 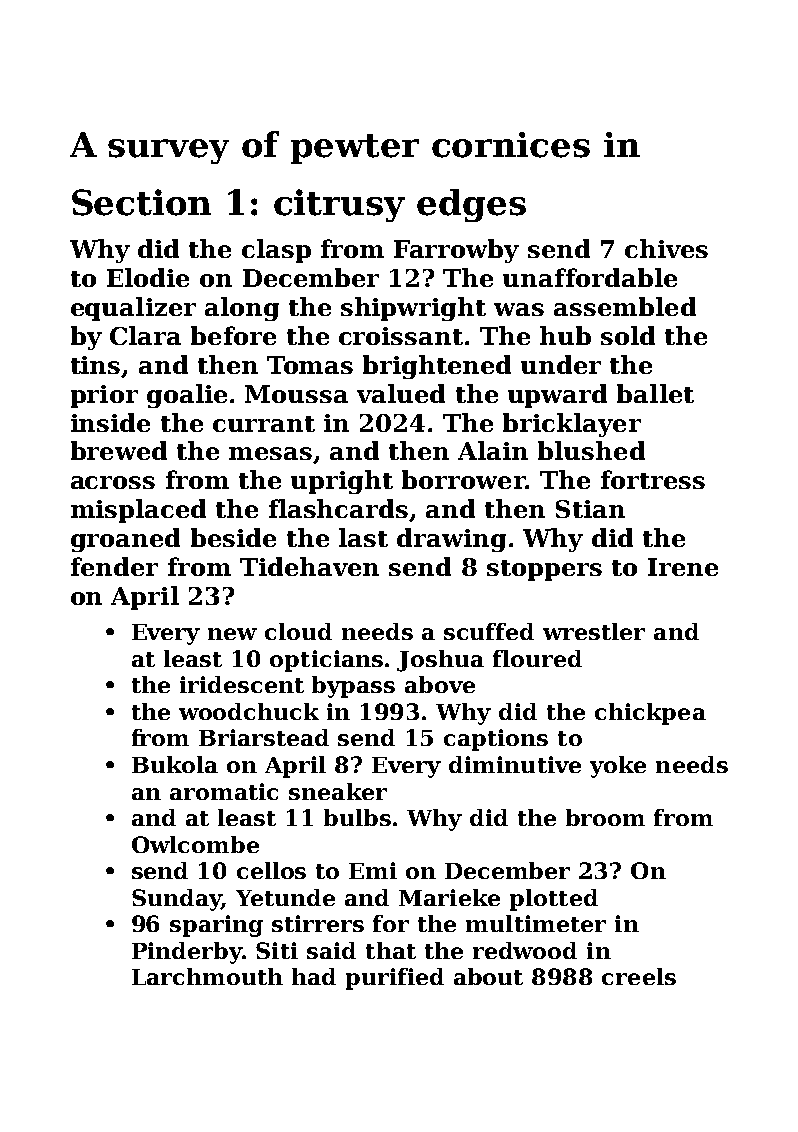 I want to click on Larchmouth, so click(x=207, y=976).
